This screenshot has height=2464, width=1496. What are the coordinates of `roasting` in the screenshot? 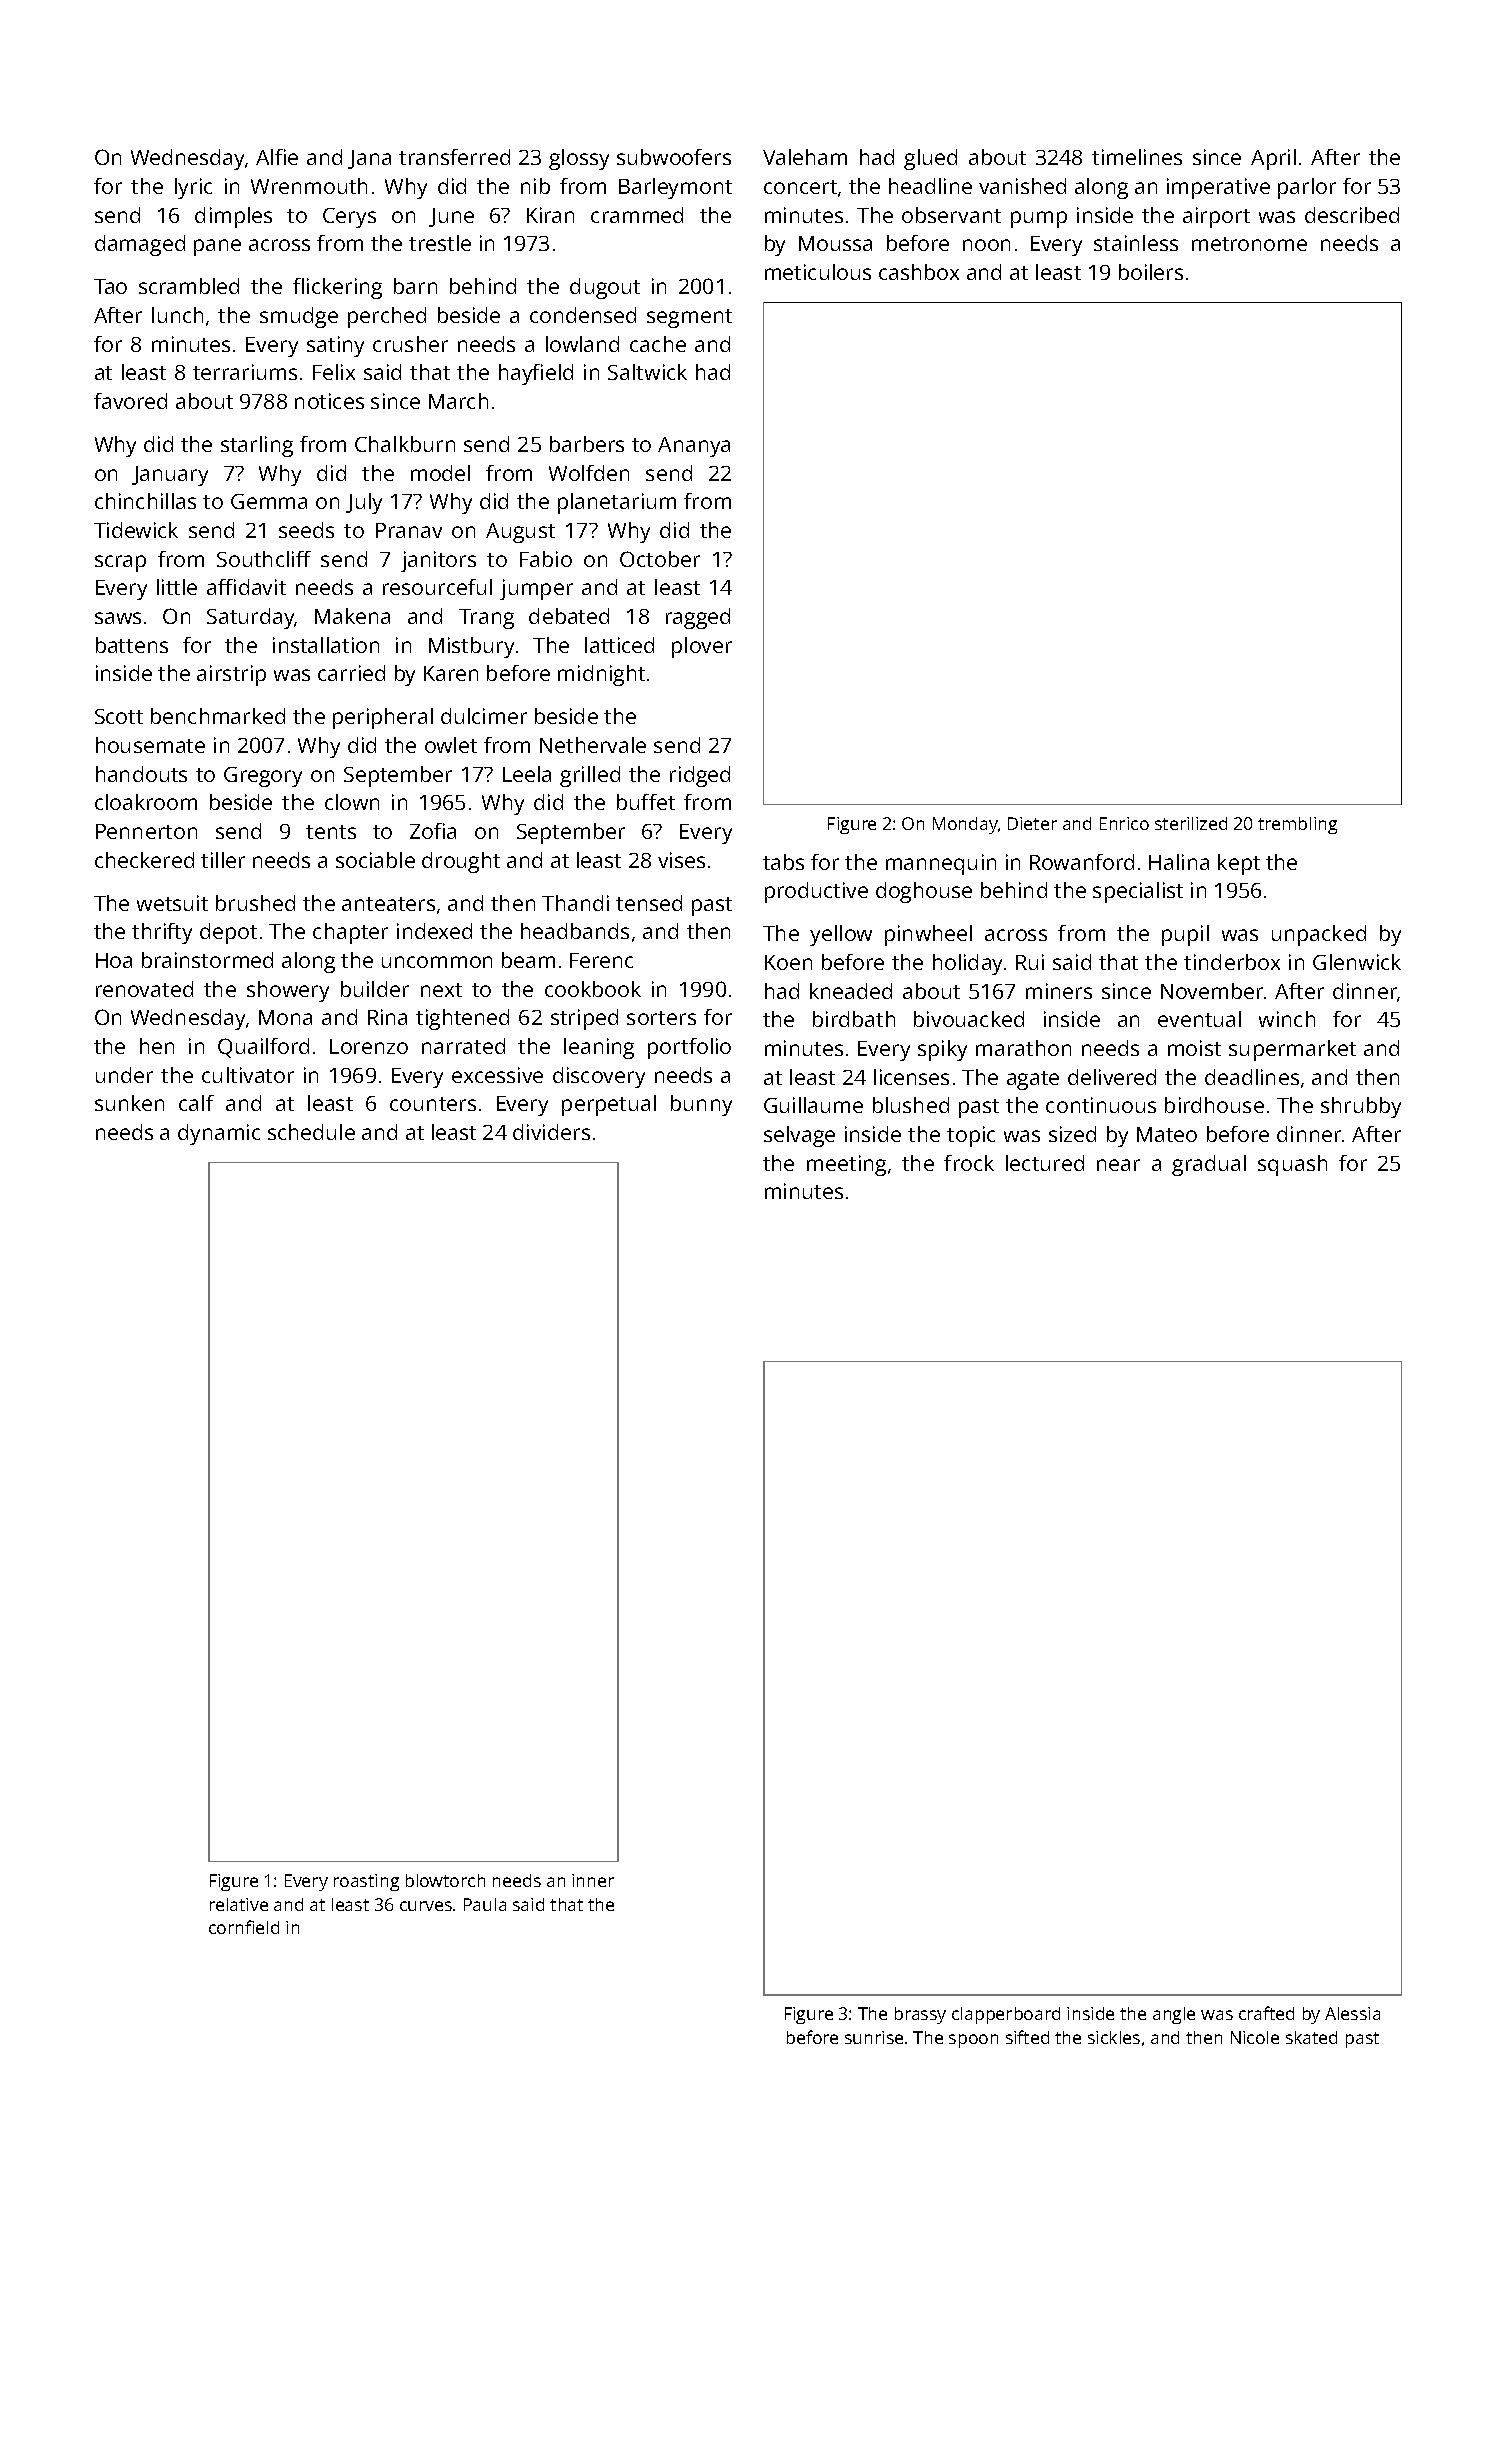 It's located at (366, 1882).
